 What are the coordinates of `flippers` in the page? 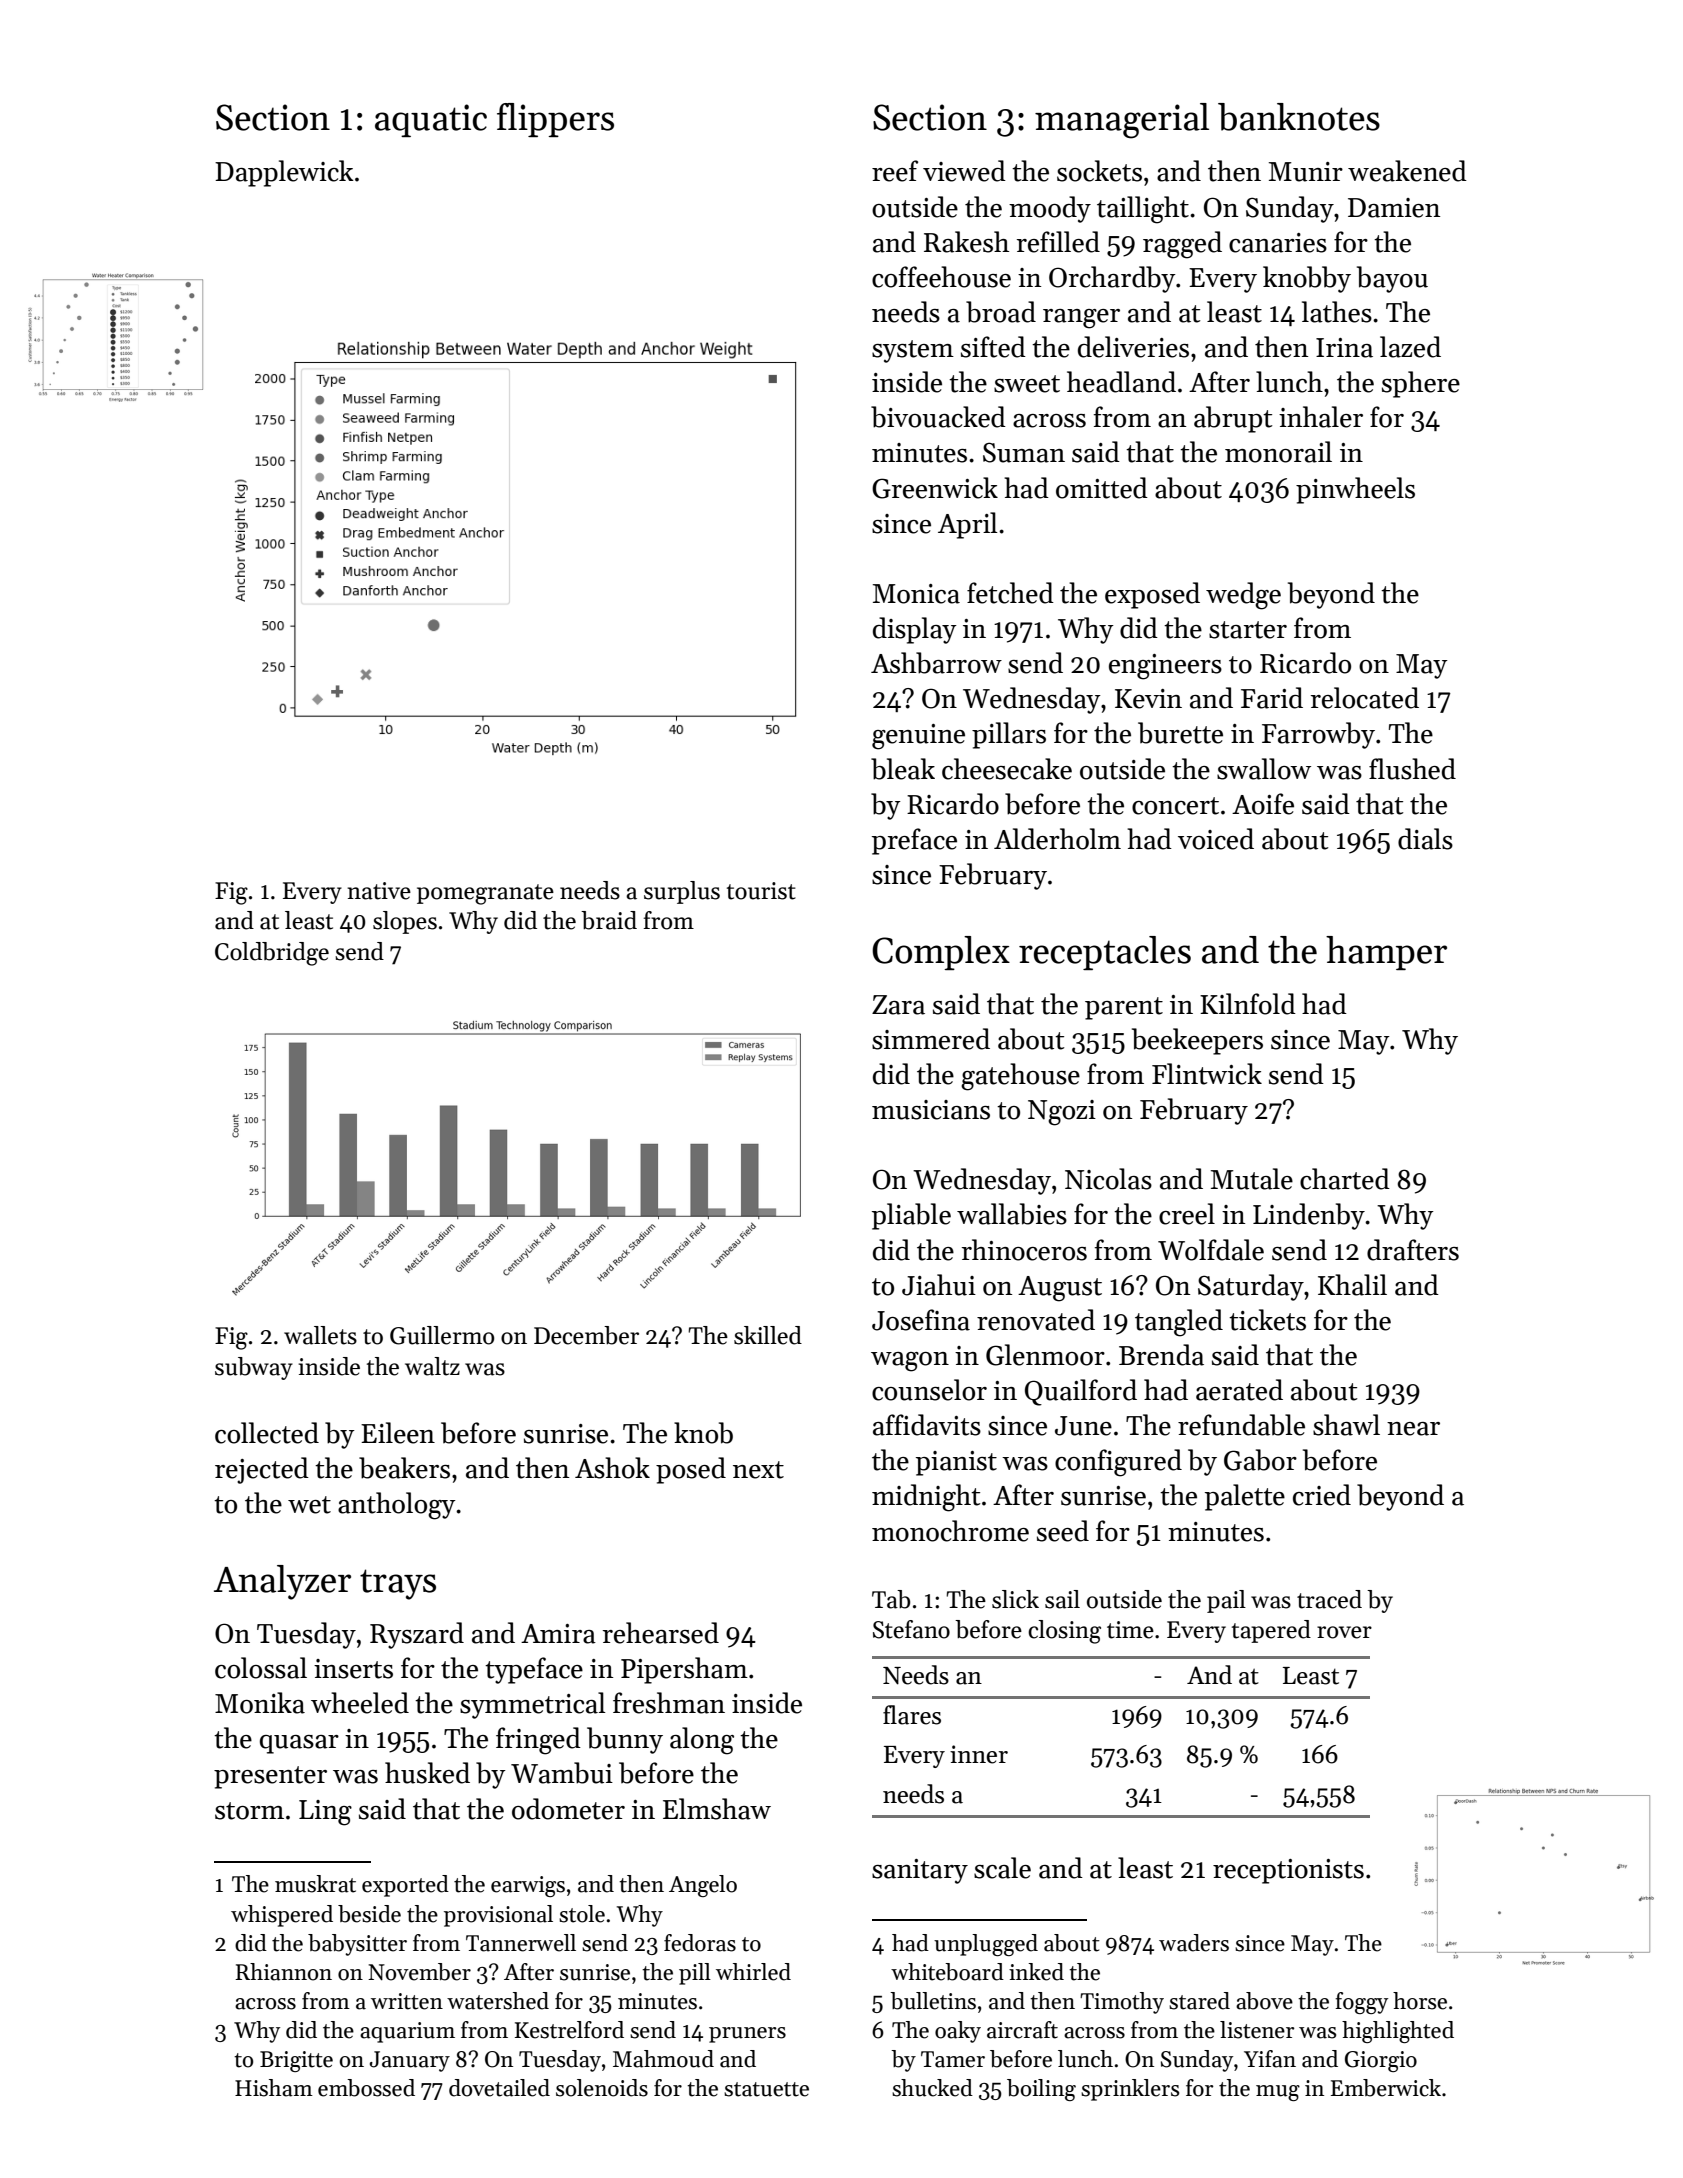 It's located at (555, 120).
